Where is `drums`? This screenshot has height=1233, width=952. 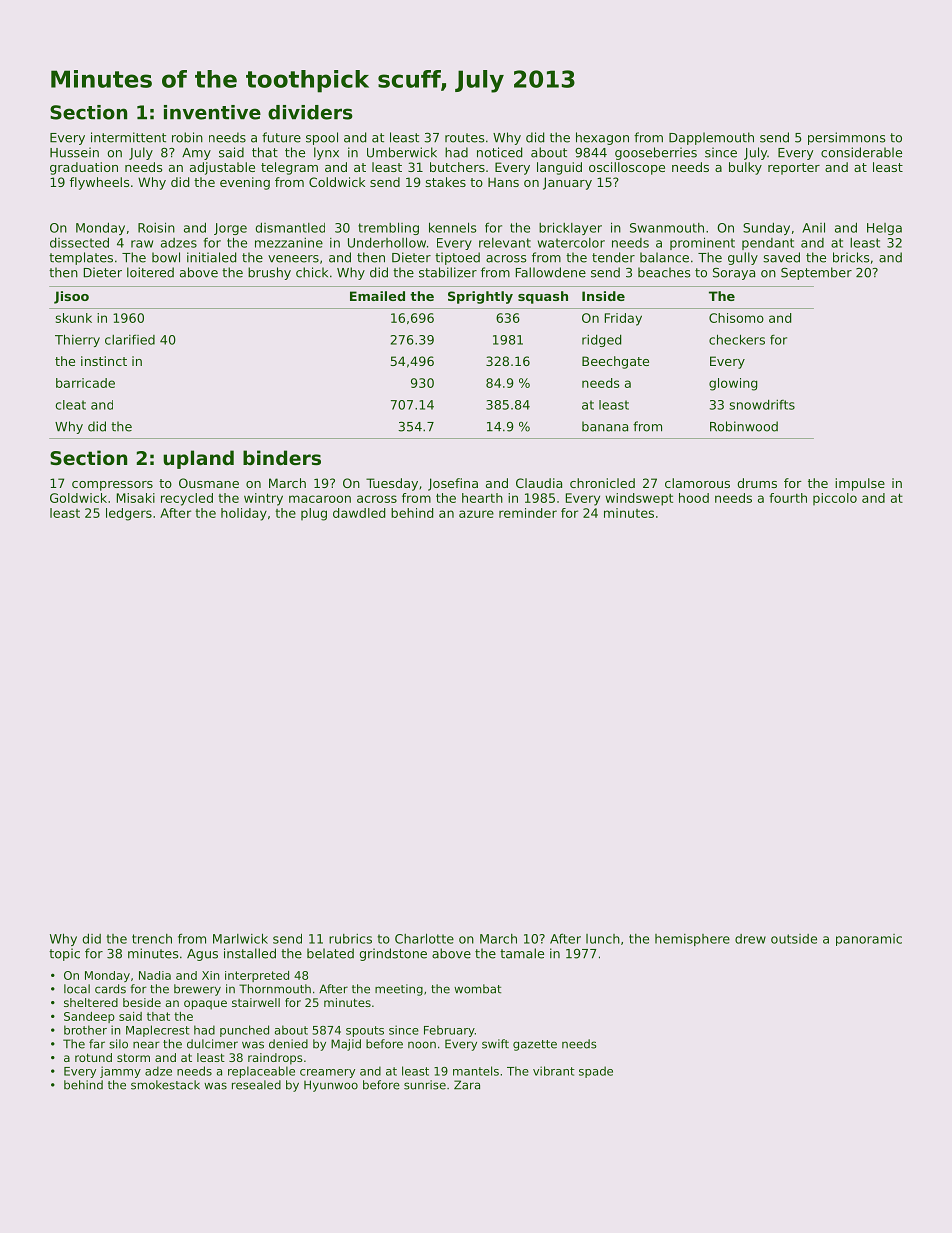 drums is located at coordinates (757, 483).
